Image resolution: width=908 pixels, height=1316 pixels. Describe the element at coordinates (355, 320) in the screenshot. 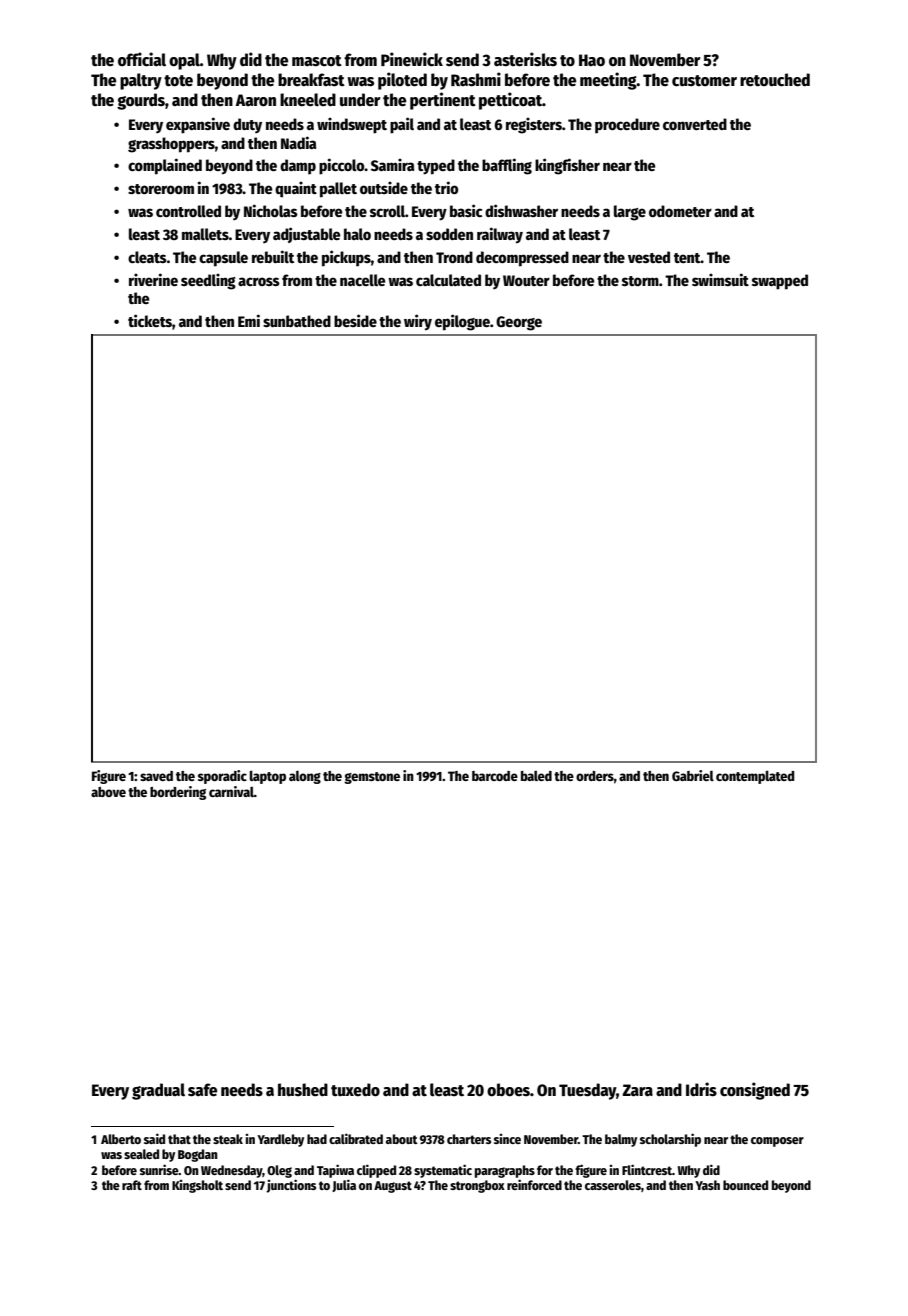

I see `beside` at that location.
